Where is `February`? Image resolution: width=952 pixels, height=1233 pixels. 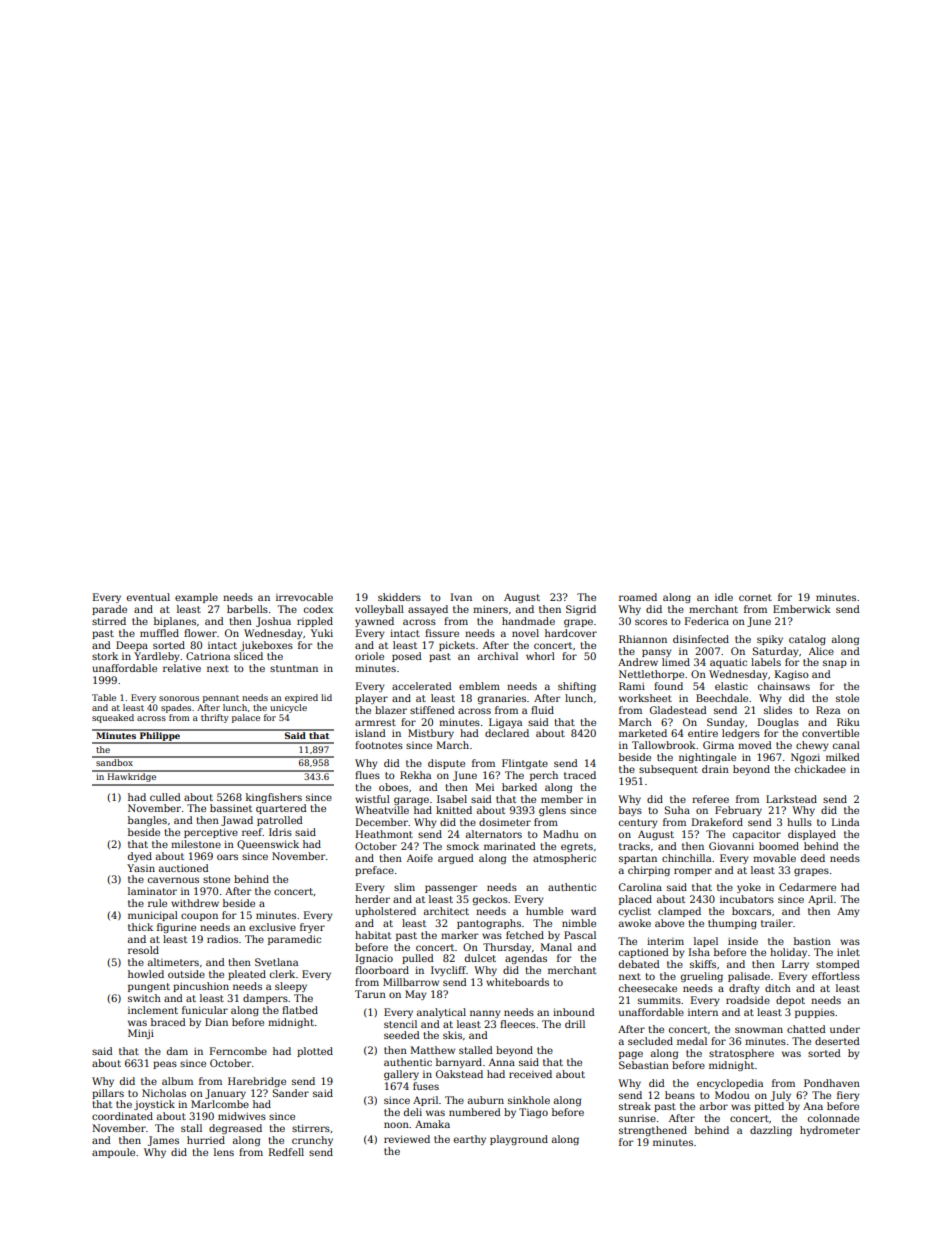 February is located at coordinates (738, 811).
